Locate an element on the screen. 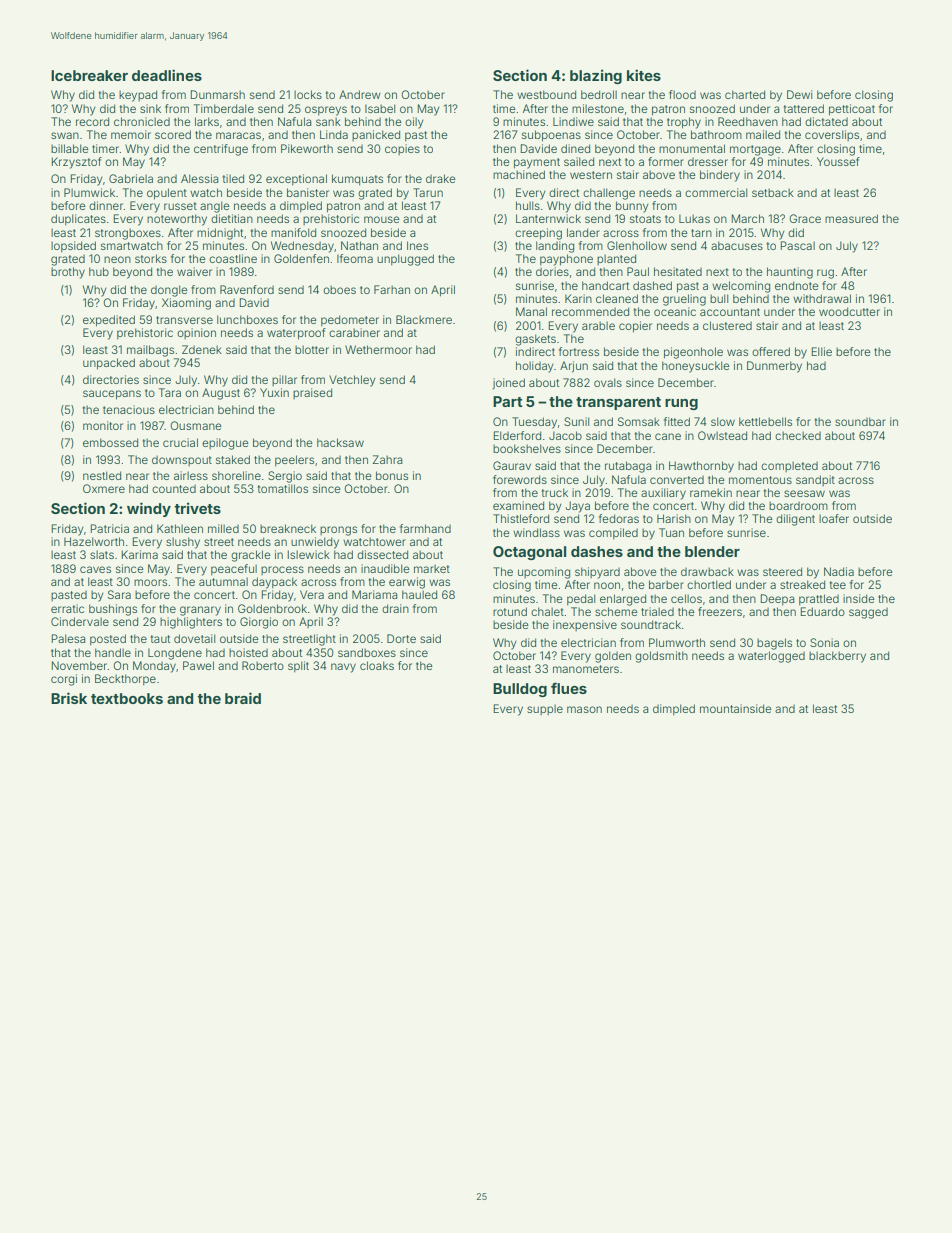 Image resolution: width=952 pixels, height=1233 pixels. Owlstead is located at coordinates (722, 435).
